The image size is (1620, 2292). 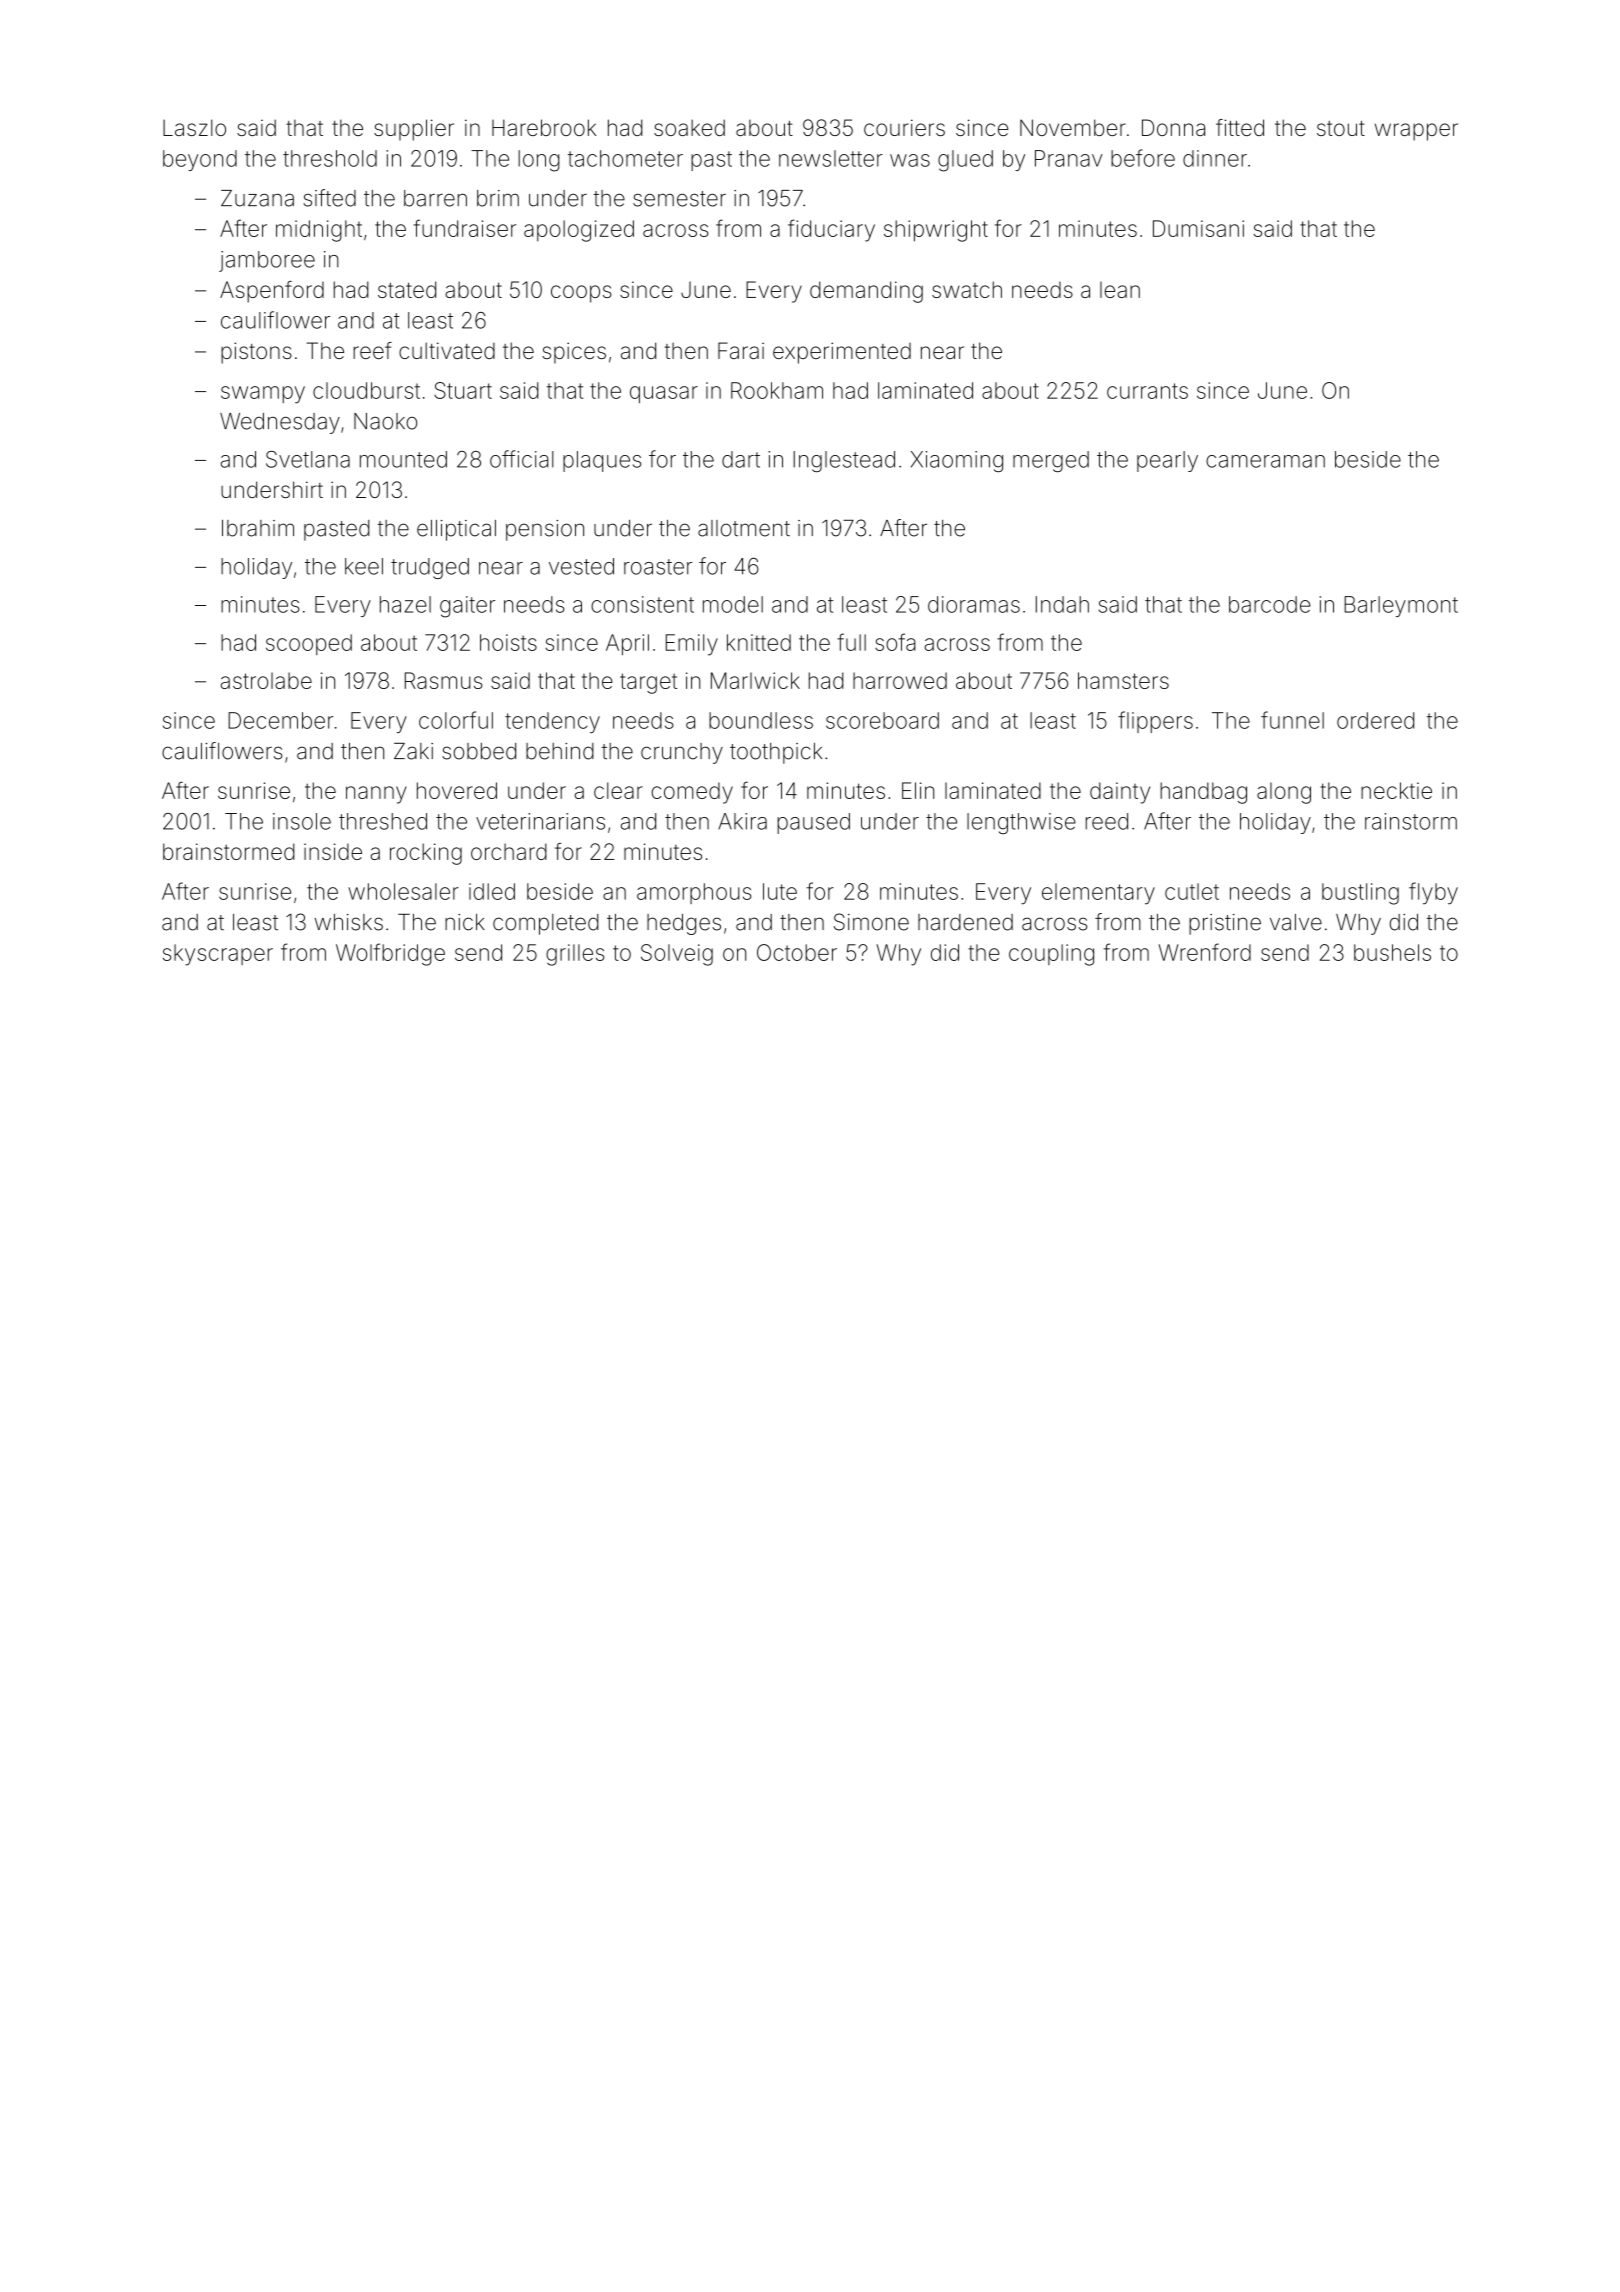 I want to click on stout, so click(x=1341, y=128).
